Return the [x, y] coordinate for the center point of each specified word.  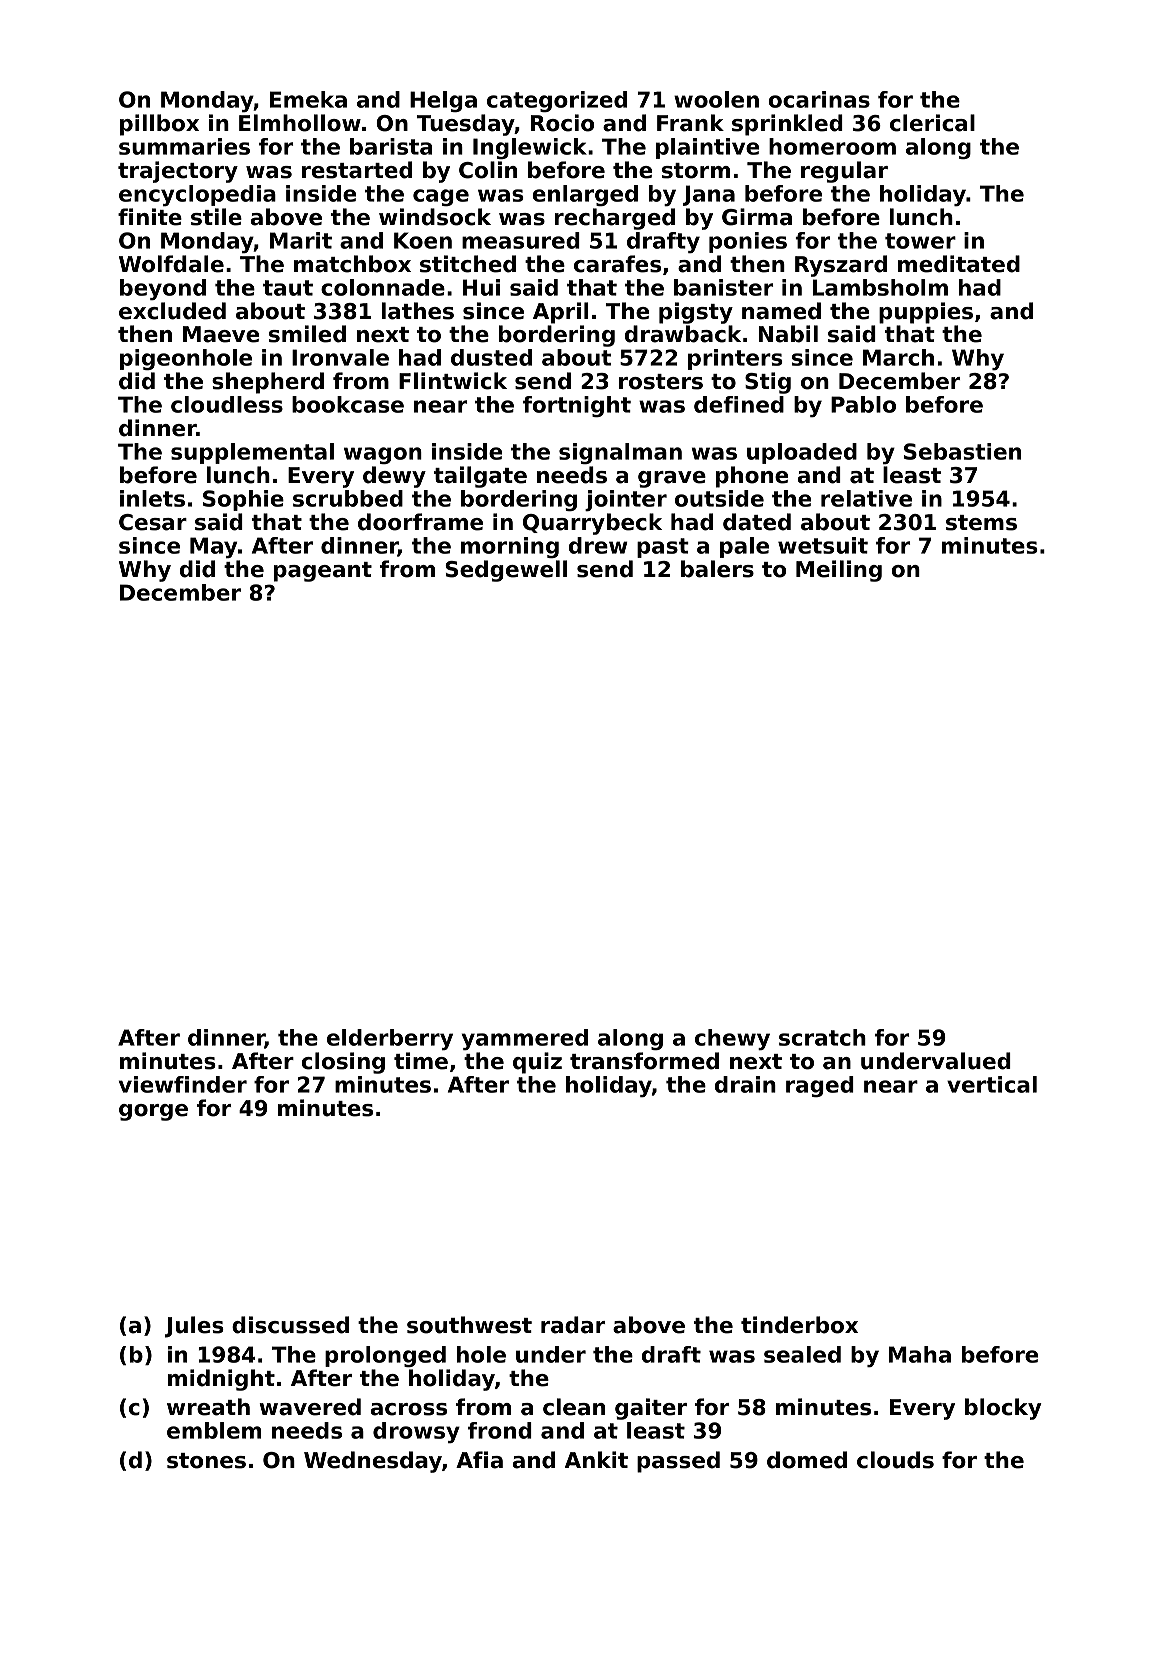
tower [920, 241]
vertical [992, 1084]
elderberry [390, 1039]
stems [981, 523]
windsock [435, 217]
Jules [194, 1327]
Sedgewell [506, 571]
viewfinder [183, 1084]
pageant [323, 572]
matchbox [352, 264]
